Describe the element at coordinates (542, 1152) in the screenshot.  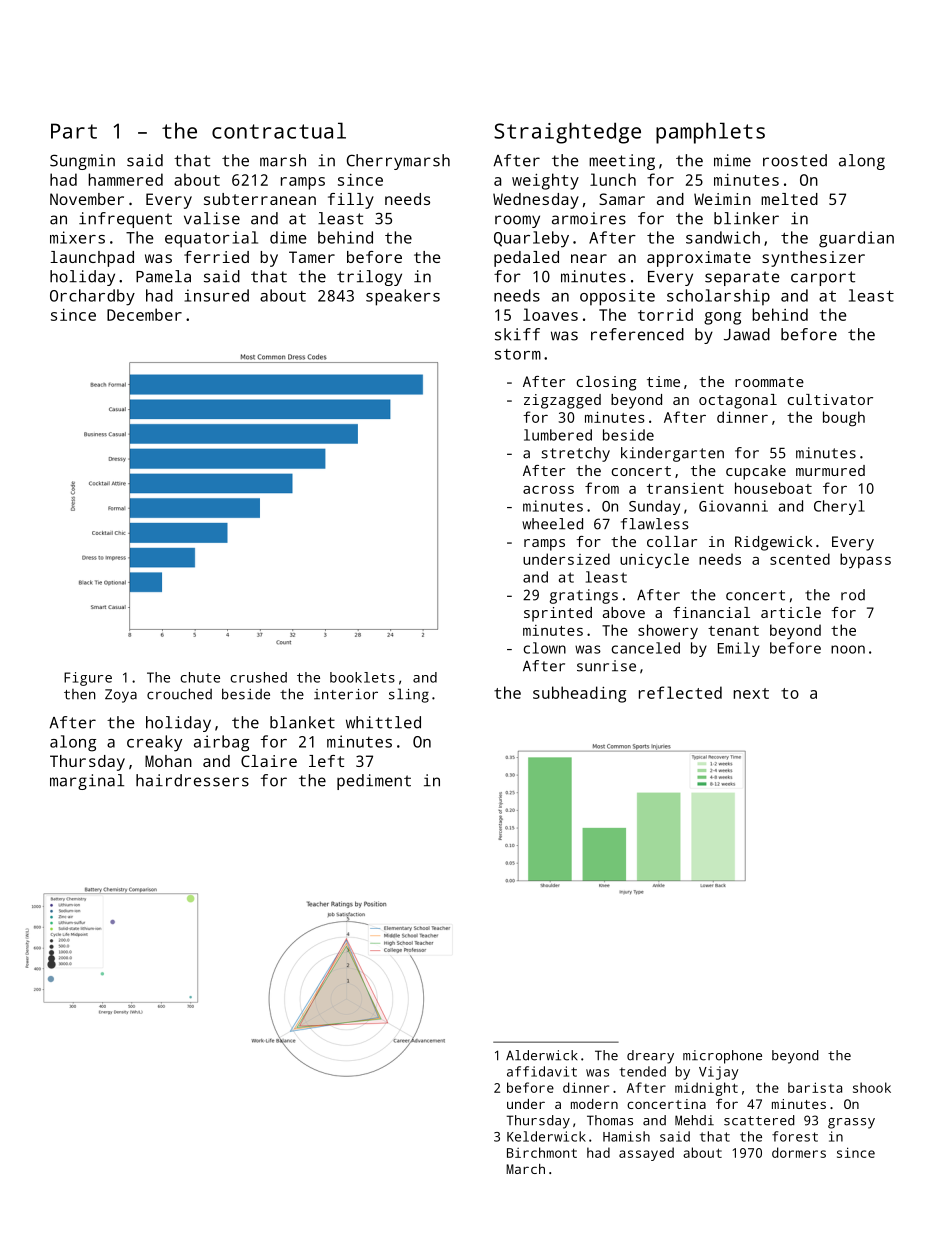
I see `Birchmont` at that location.
